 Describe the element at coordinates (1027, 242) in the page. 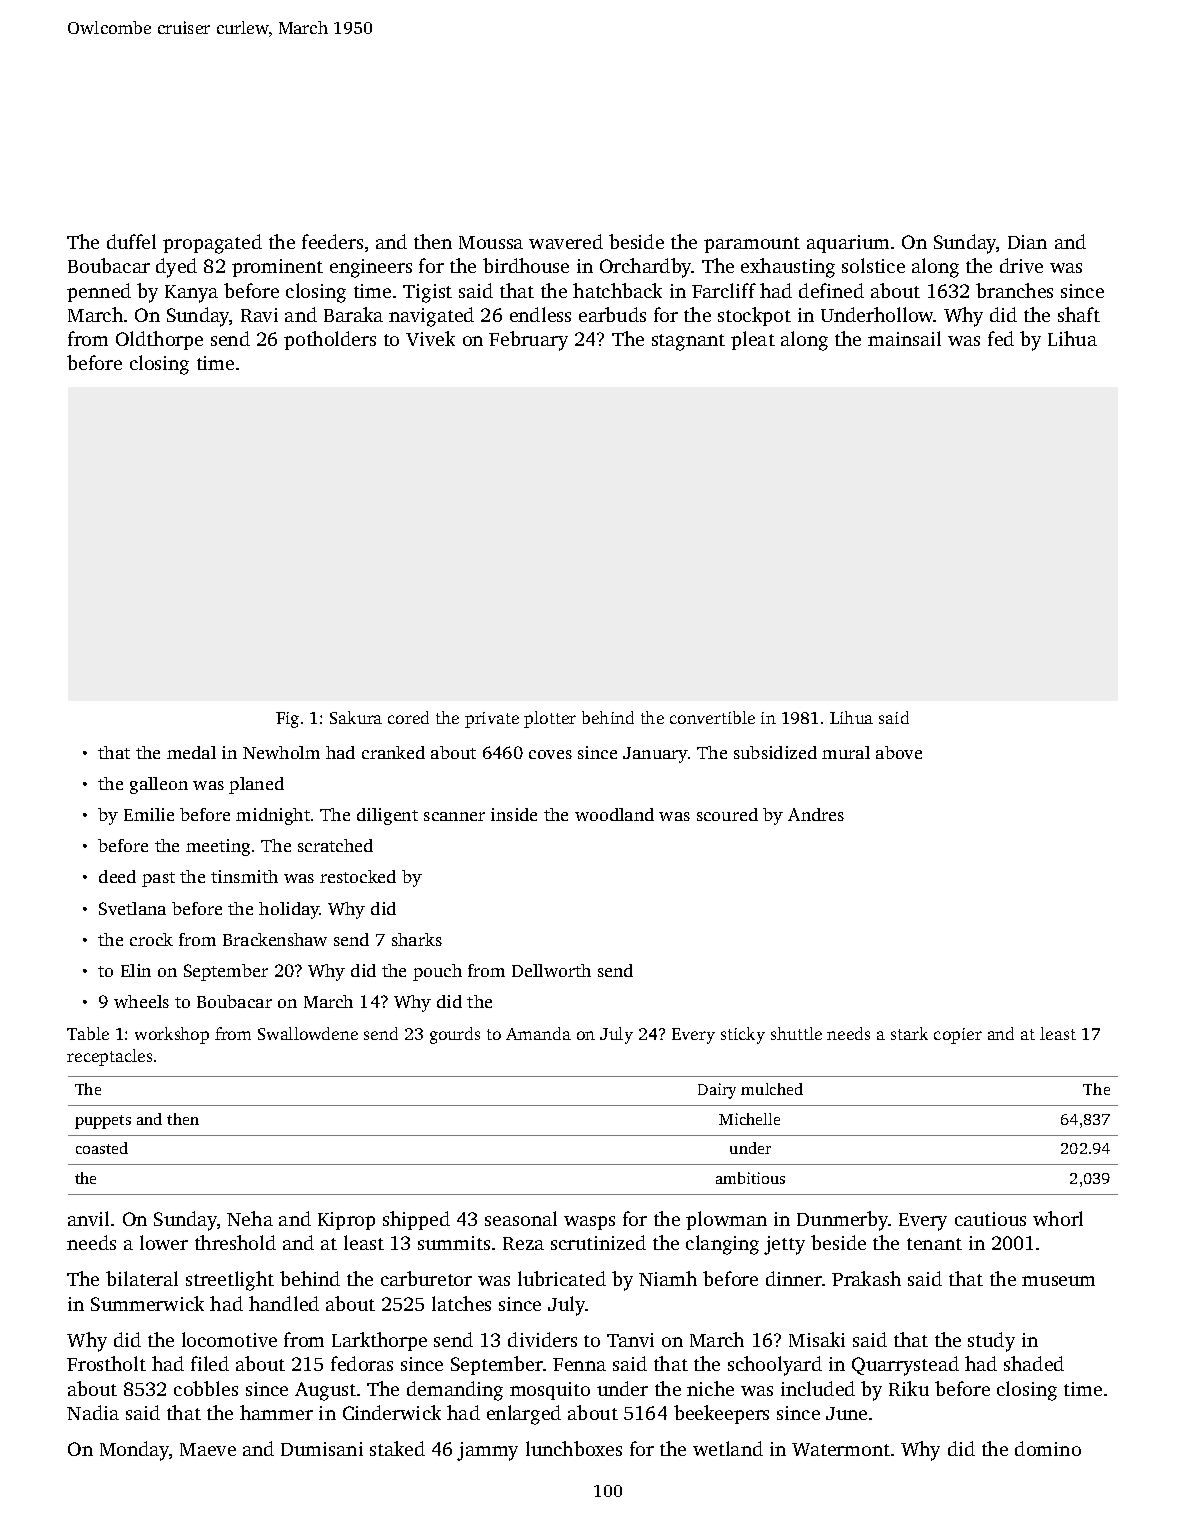

I see `Dian` at that location.
